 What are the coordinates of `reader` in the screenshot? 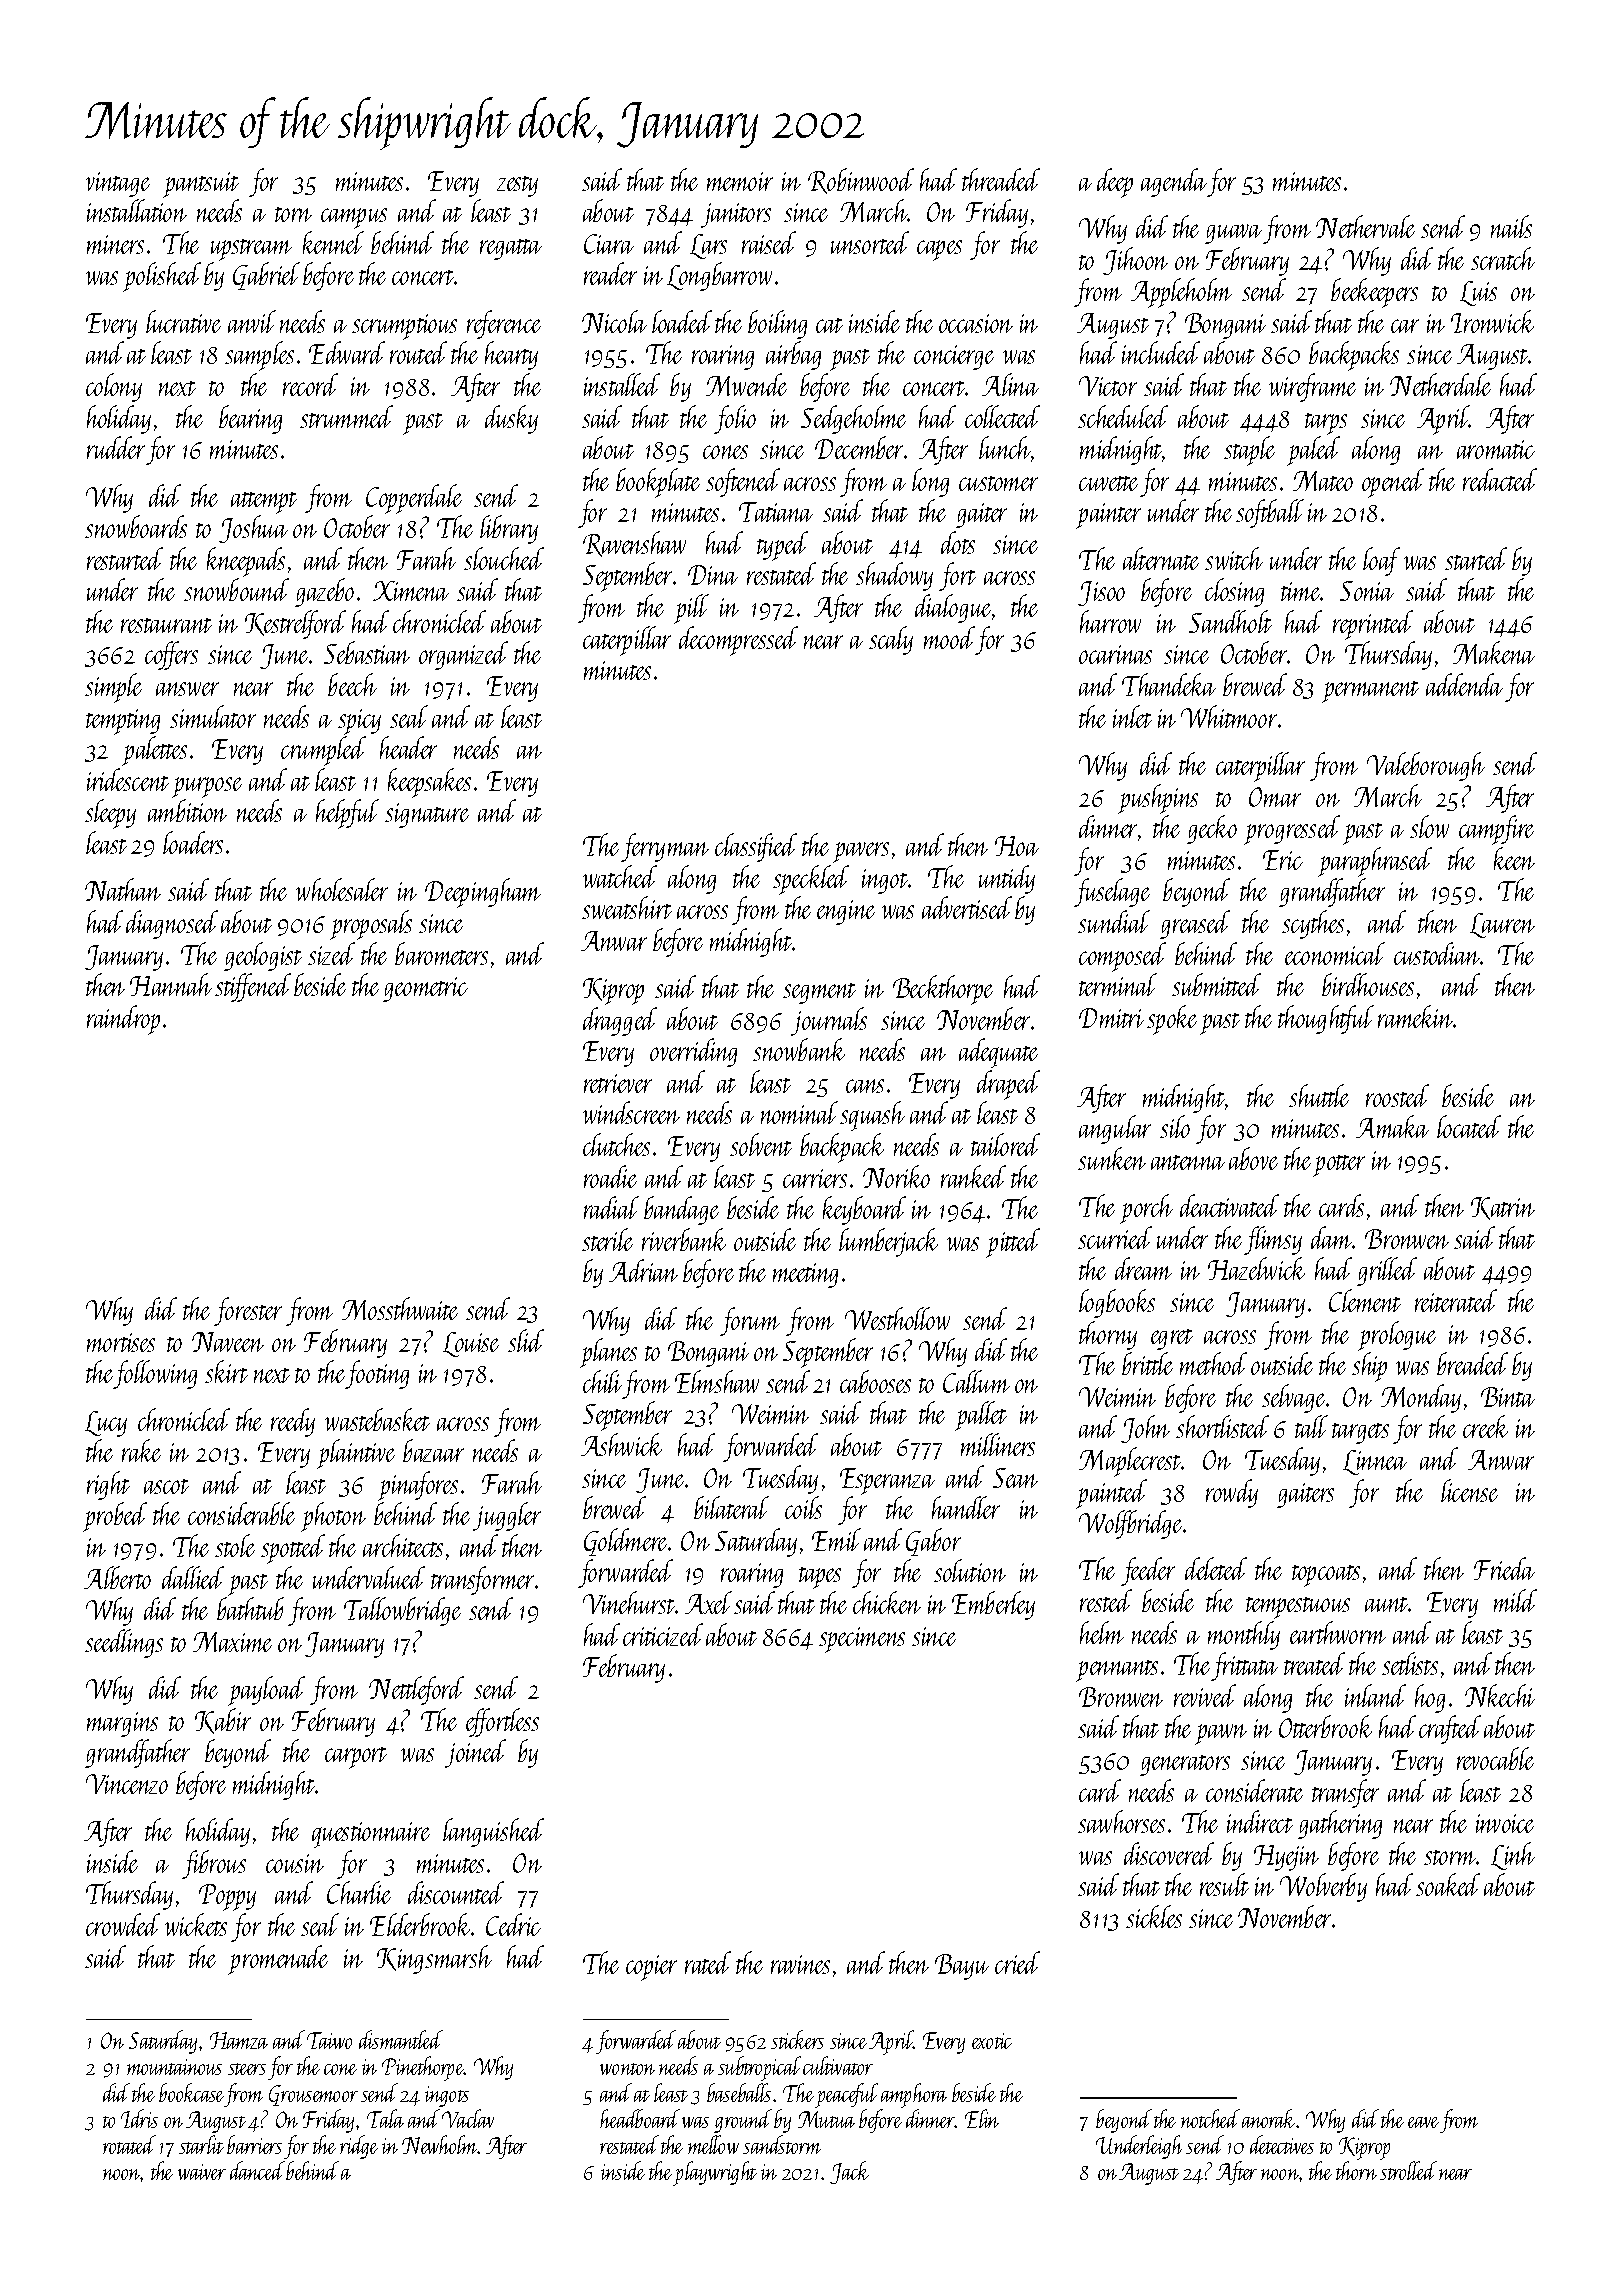 It's located at (610, 273).
